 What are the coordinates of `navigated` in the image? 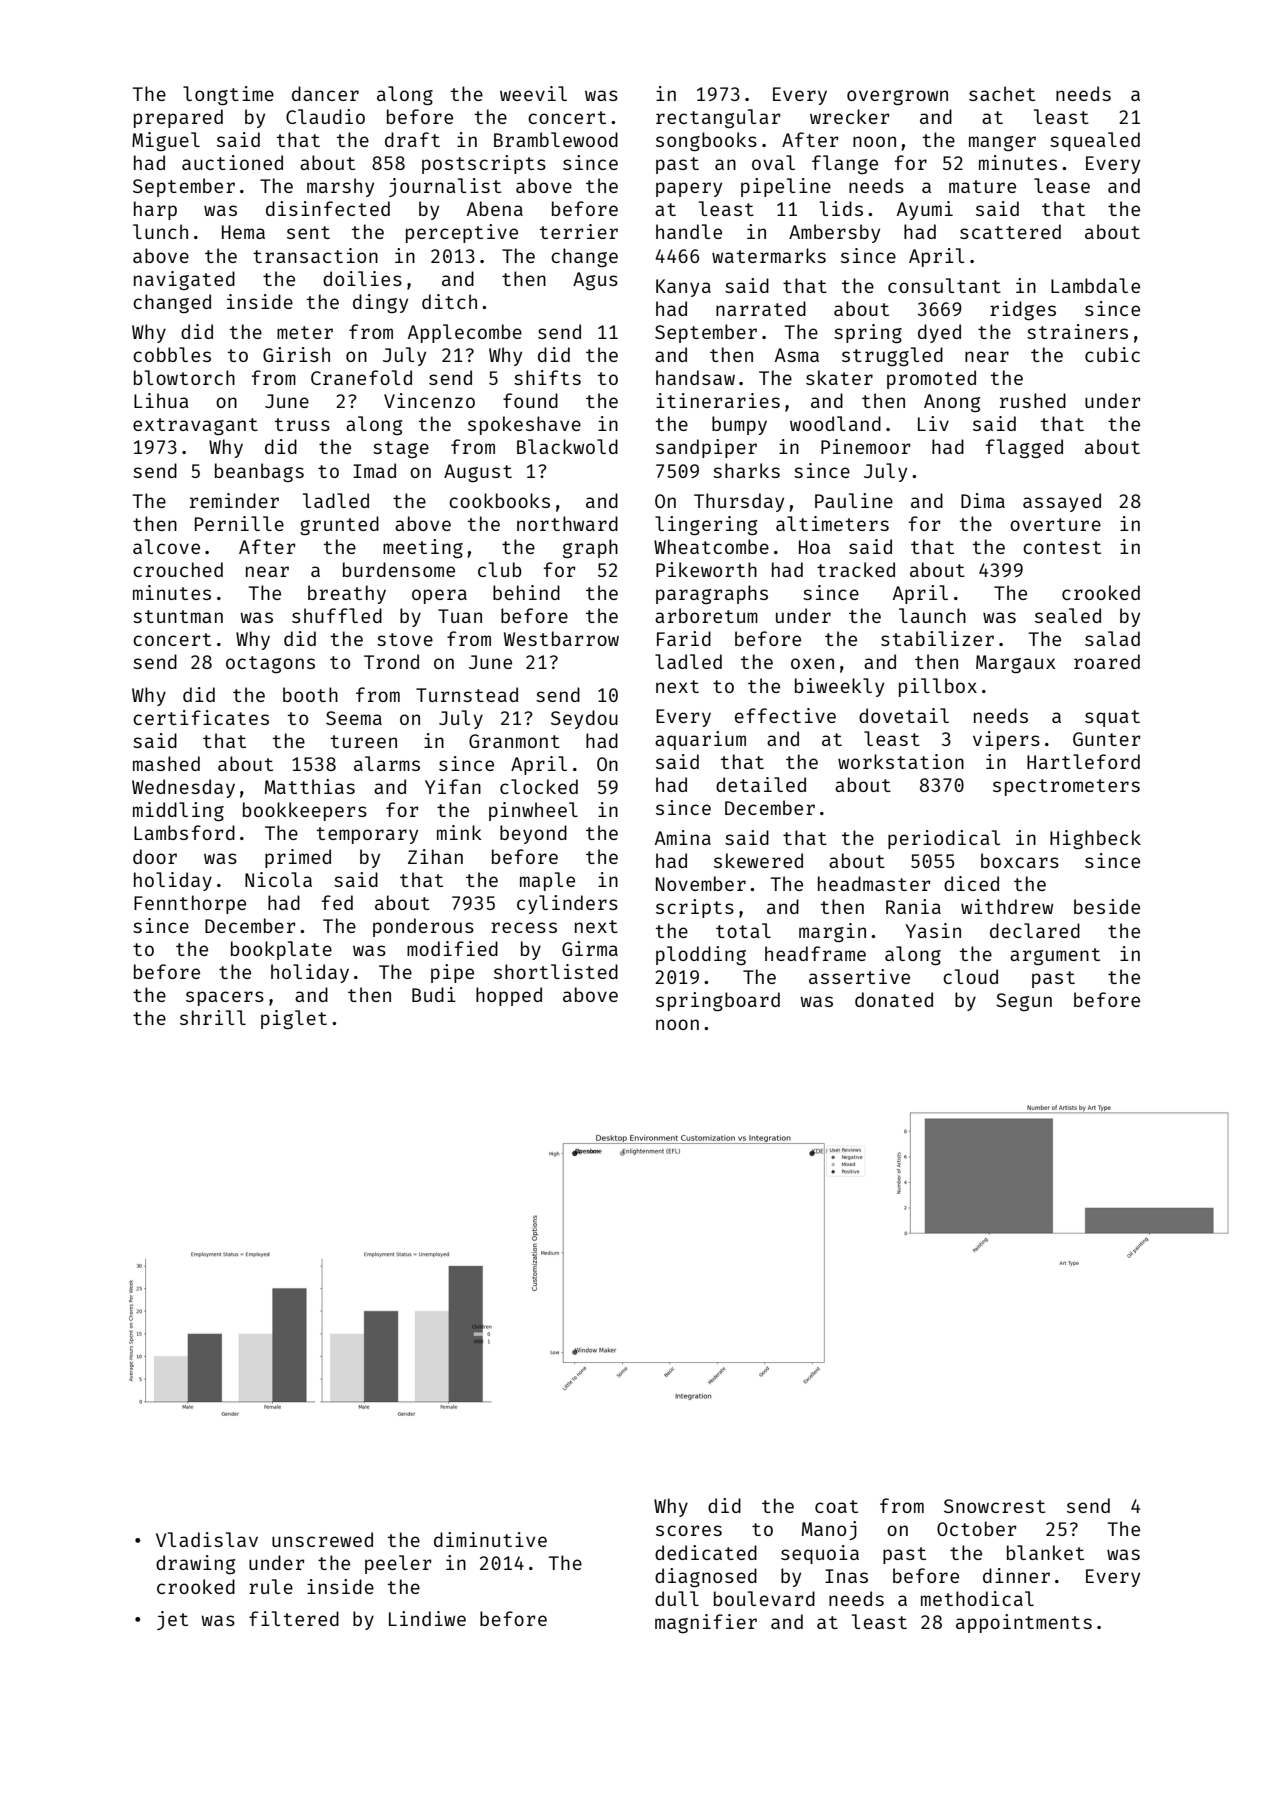 It's located at (184, 280).
